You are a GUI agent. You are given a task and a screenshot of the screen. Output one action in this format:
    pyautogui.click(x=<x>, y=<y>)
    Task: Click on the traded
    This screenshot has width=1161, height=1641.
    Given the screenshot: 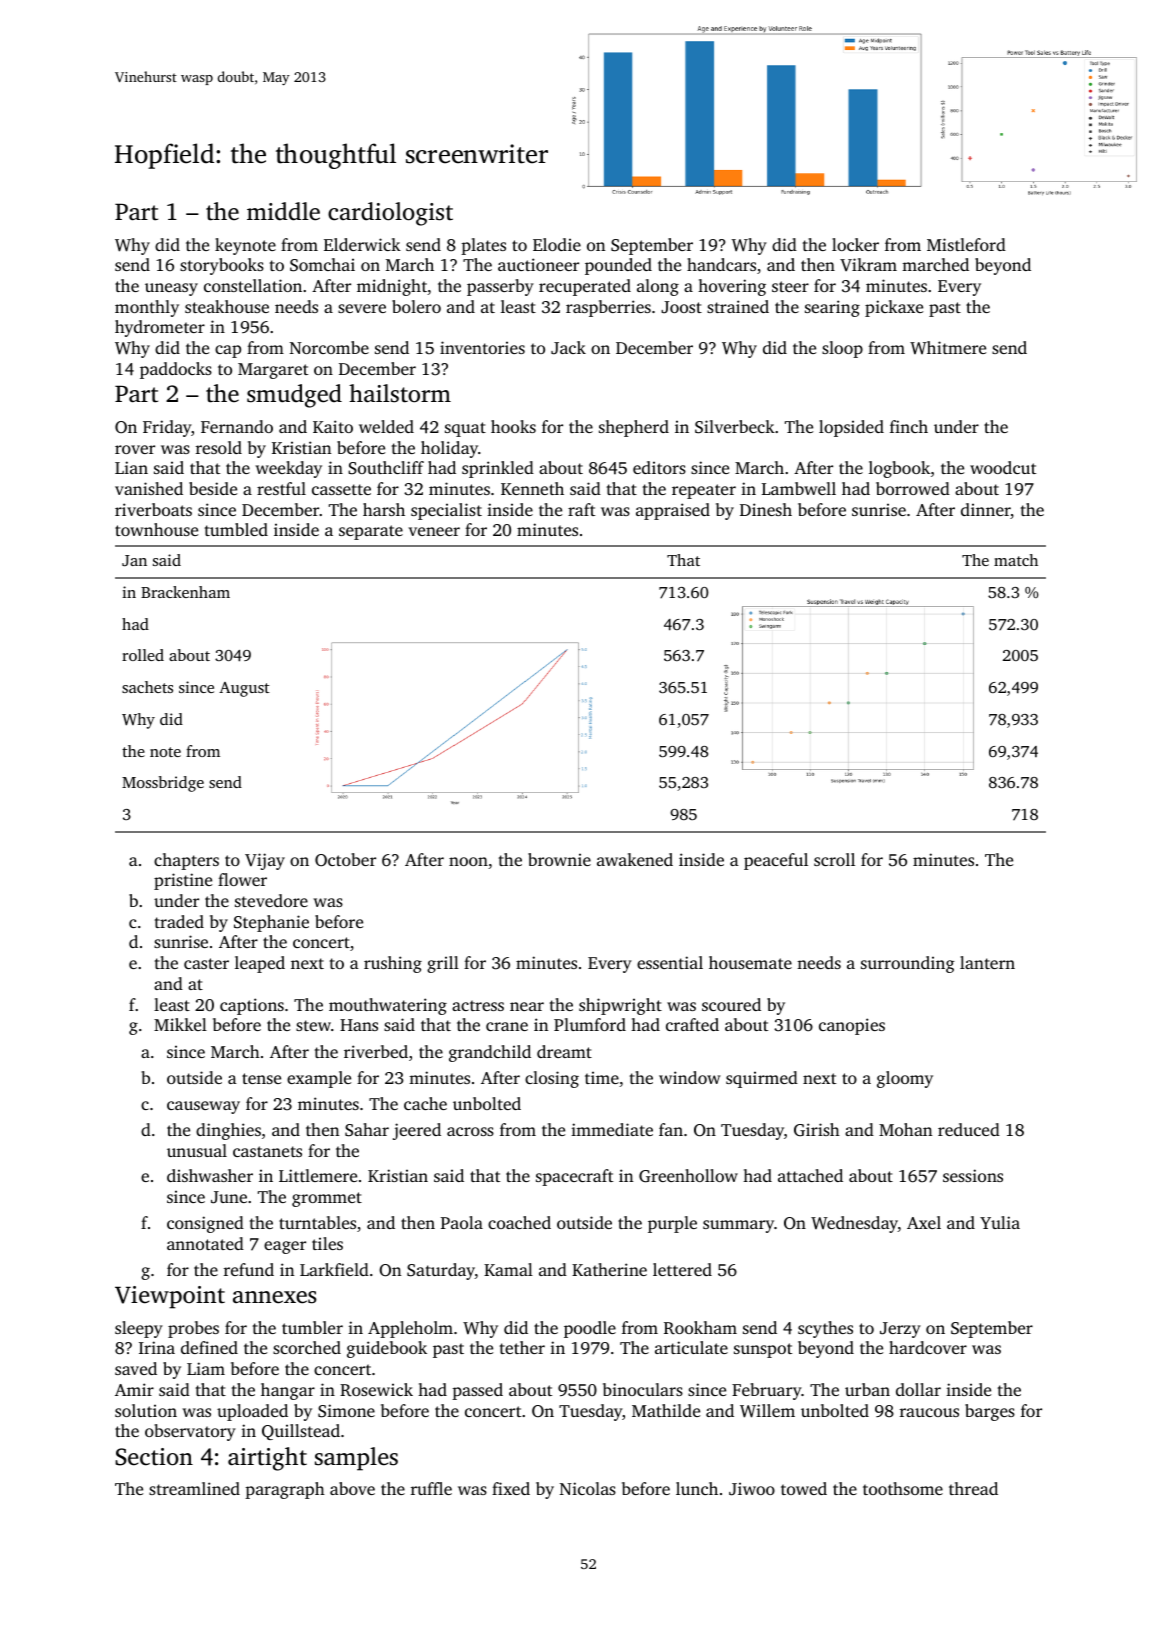 What is the action you would take?
    pyautogui.click(x=179, y=921)
